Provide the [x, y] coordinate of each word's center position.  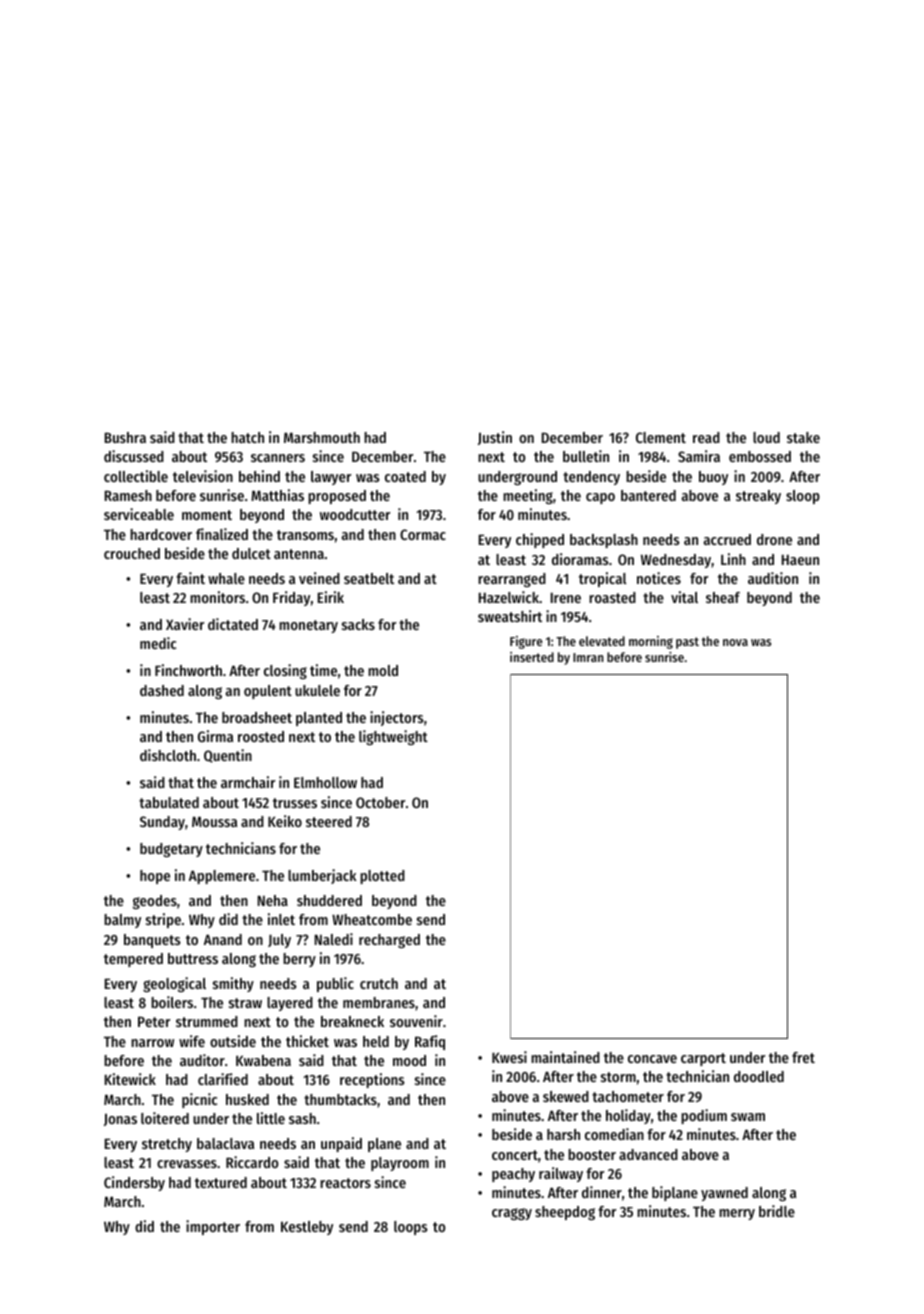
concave [652, 1059]
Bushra [125, 437]
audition [773, 578]
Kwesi [509, 1057]
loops [411, 1228]
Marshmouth [322, 437]
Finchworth [188, 670]
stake [803, 437]
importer [213, 1227]
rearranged [512, 580]
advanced [648, 1154]
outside [233, 1041]
